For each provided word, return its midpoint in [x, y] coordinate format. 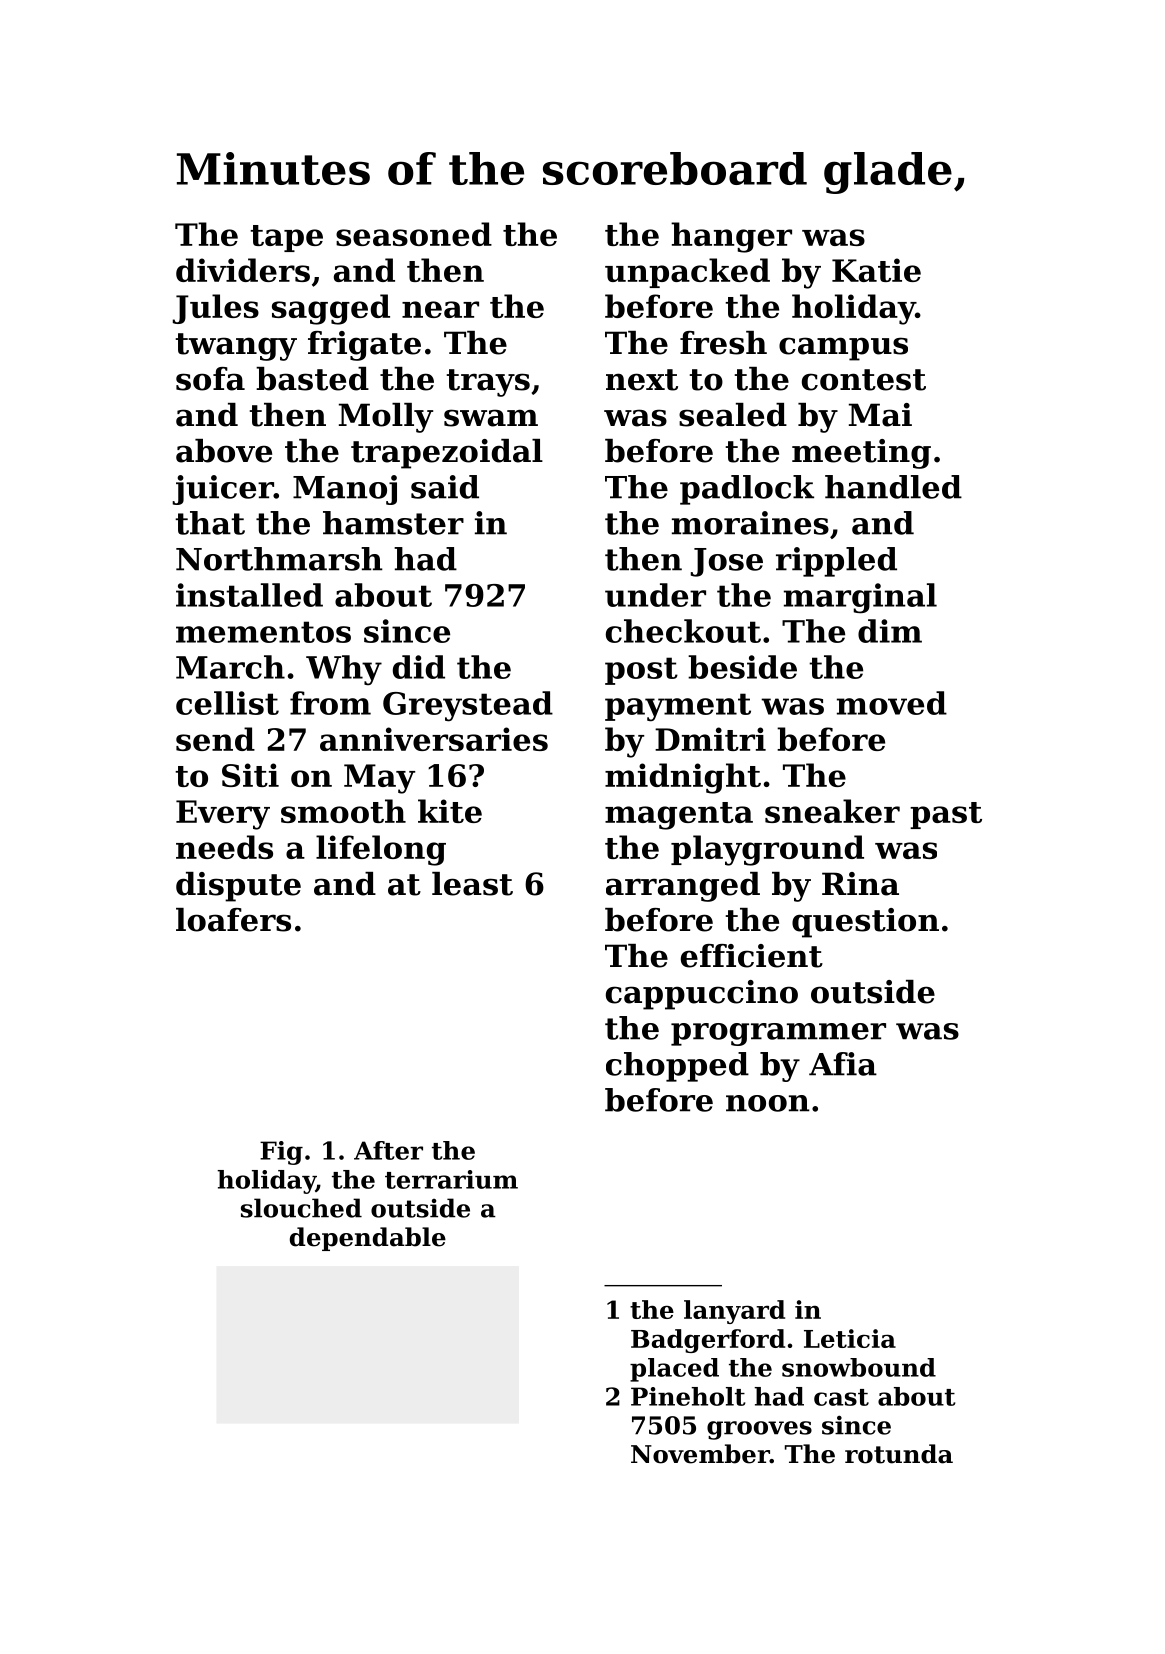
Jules [216, 309]
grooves [759, 1430]
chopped [677, 1067]
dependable [368, 1239]
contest [864, 380]
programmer [778, 1034]
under [655, 595]
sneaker [832, 811]
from [330, 703]
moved [892, 703]
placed [674, 1370]
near [440, 309]
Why [344, 670]
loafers [233, 920]
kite [450, 811]
